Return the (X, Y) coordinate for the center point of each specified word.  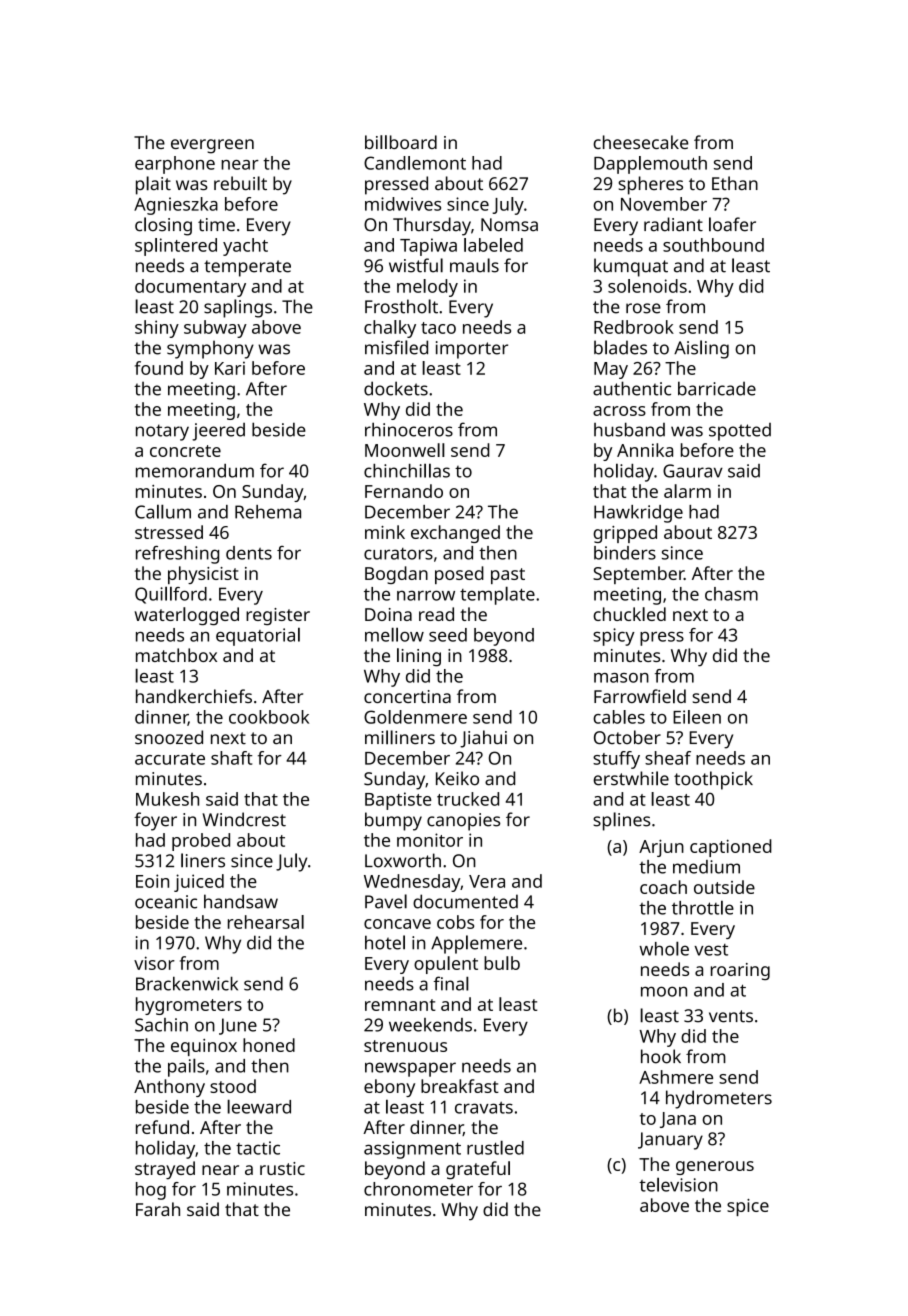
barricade (717, 388)
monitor (430, 840)
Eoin (152, 881)
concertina (407, 696)
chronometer (418, 1189)
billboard (401, 142)
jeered (218, 432)
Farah (158, 1209)
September (638, 575)
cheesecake (640, 142)
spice (748, 1207)
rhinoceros (409, 429)
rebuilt (240, 183)
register (278, 616)
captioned (731, 848)
